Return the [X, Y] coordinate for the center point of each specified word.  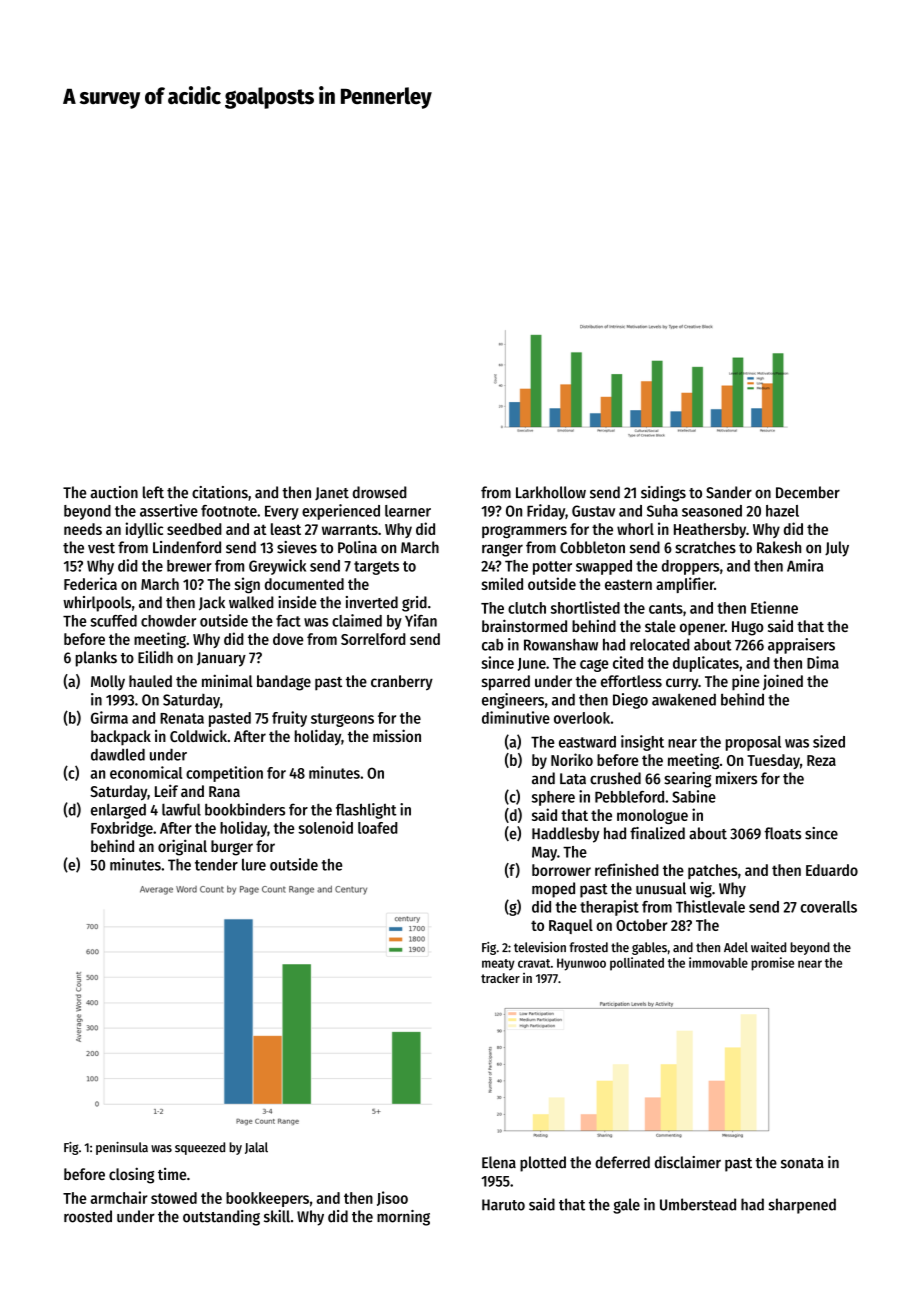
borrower [561, 870]
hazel [782, 511]
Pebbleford [629, 797]
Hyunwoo [581, 964]
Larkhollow [551, 492]
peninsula [122, 1148]
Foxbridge [122, 829]
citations [220, 492]
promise [772, 964]
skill [277, 1216]
